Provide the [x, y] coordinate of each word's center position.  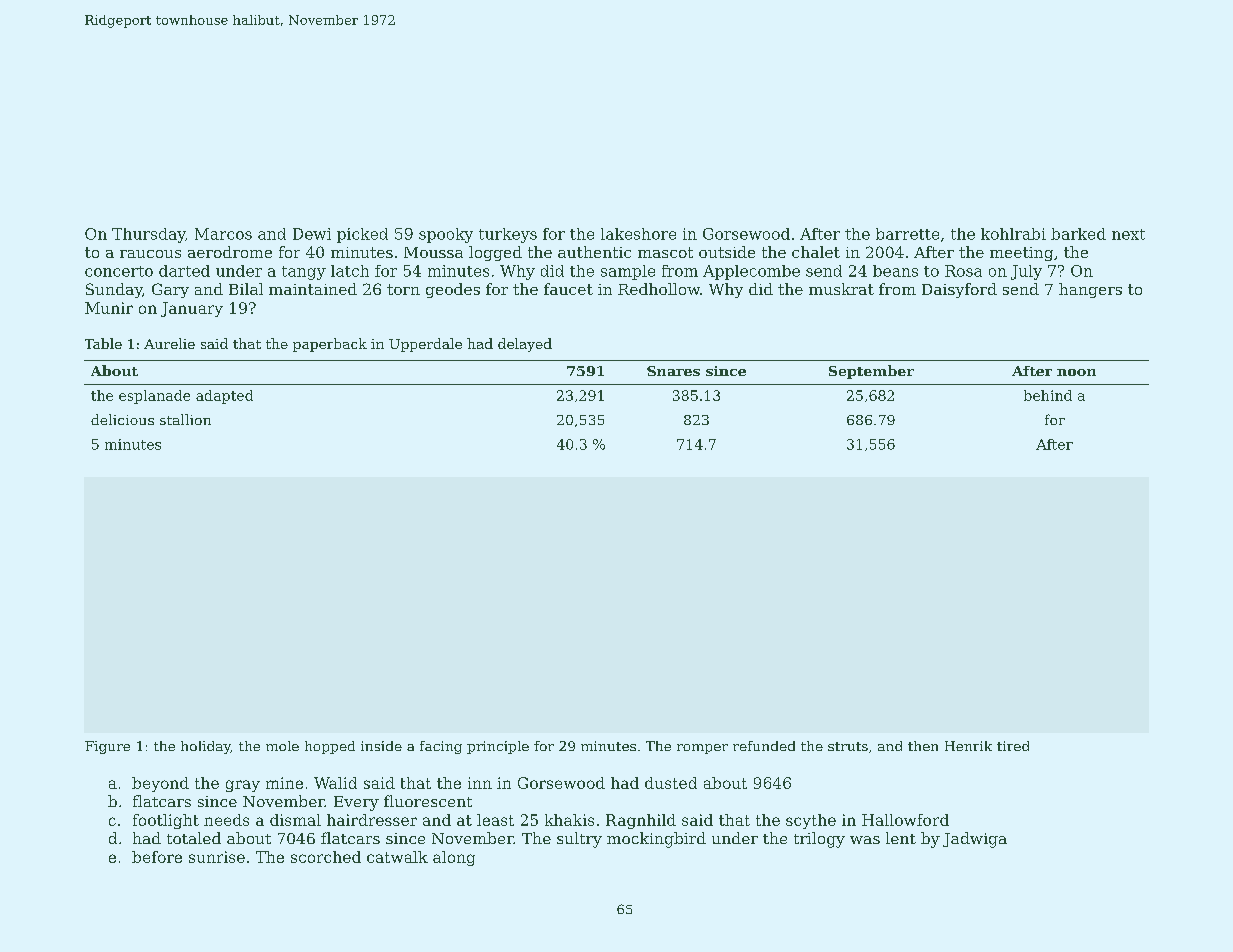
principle [498, 747]
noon [1076, 372]
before [157, 857]
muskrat [841, 289]
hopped [330, 747]
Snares [673, 371]
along [454, 858]
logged [495, 253]
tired [1013, 746]
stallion [185, 419]
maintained [313, 289]
